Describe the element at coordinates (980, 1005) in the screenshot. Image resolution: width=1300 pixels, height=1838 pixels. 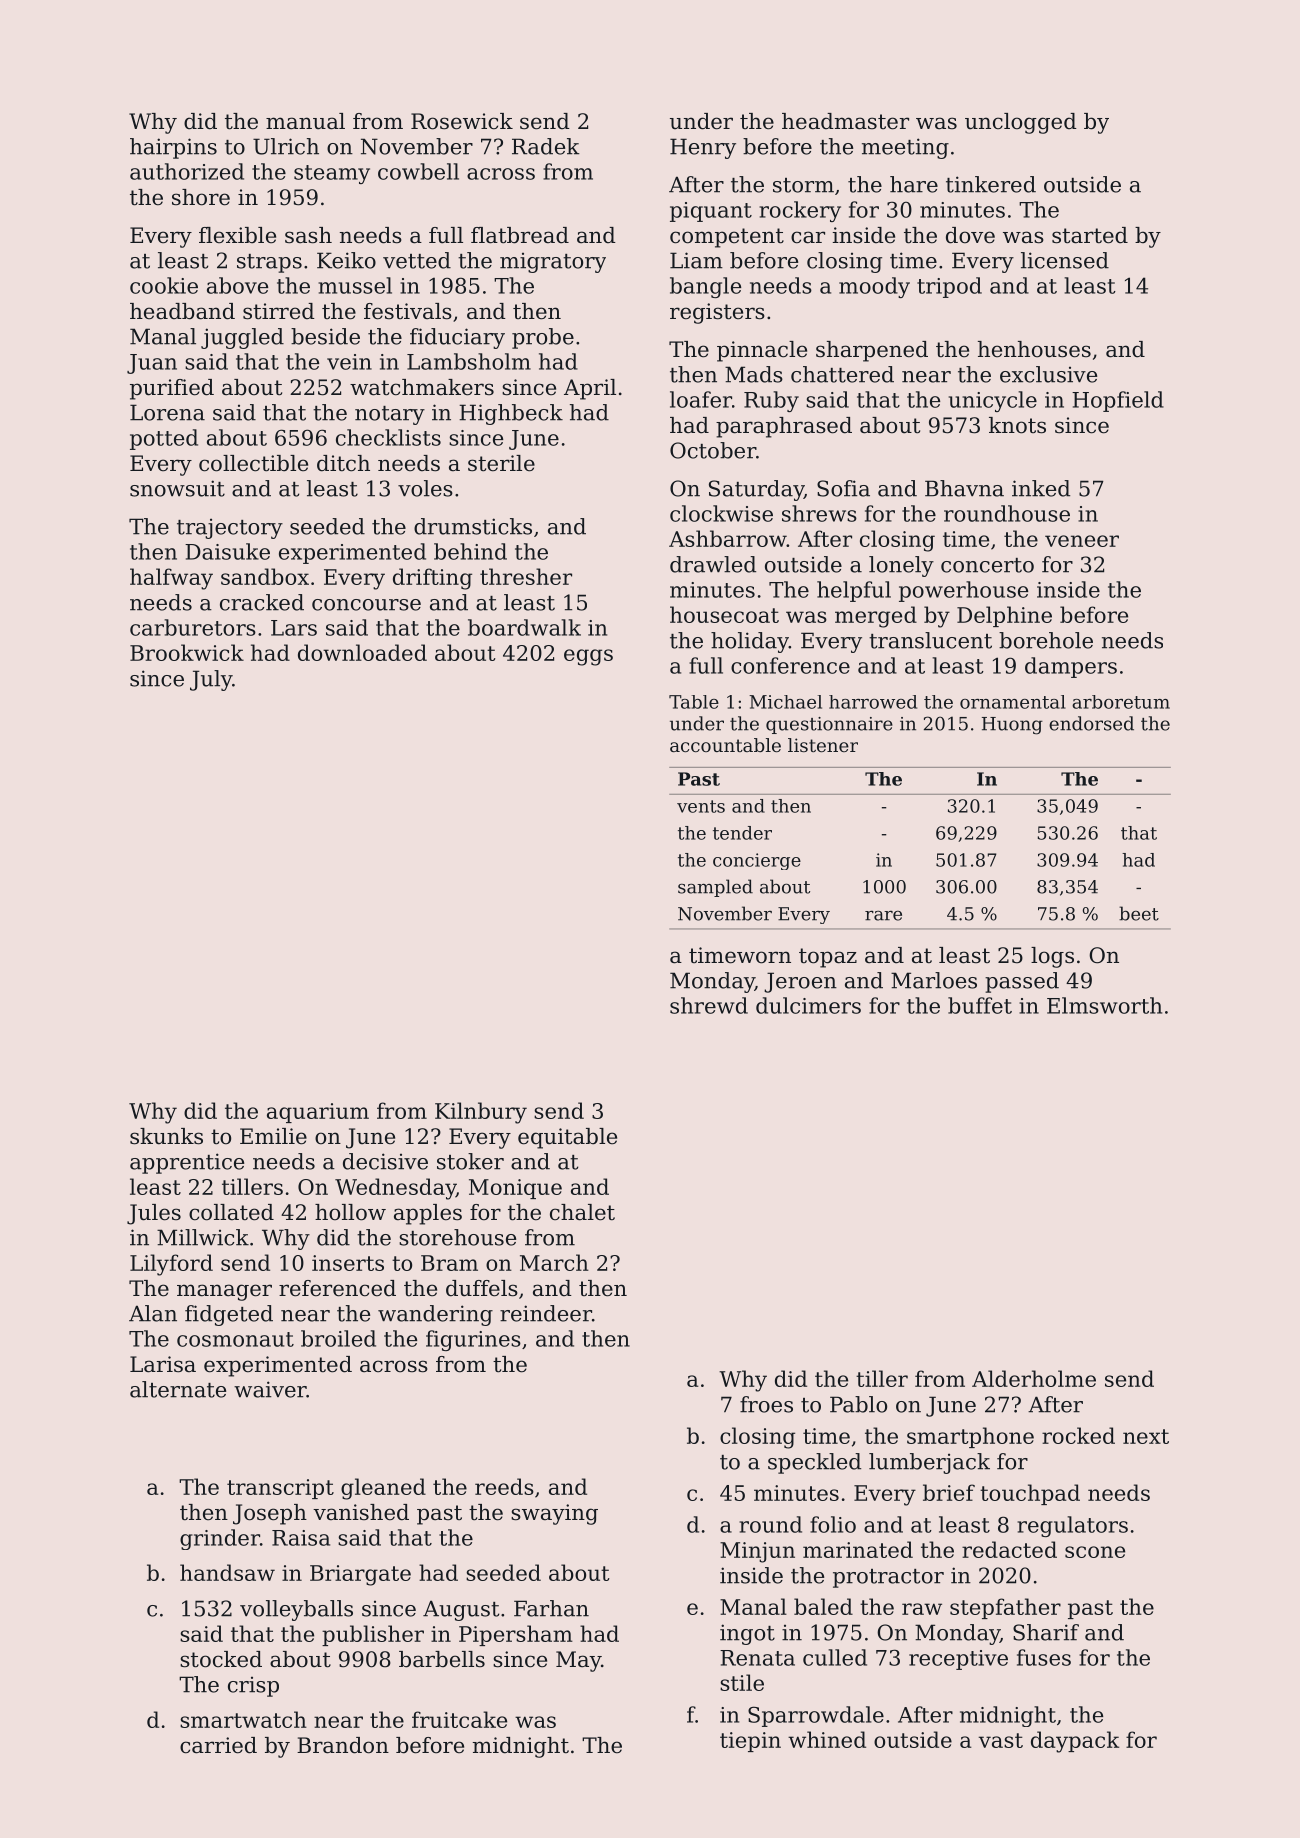
I see `buffet` at that location.
